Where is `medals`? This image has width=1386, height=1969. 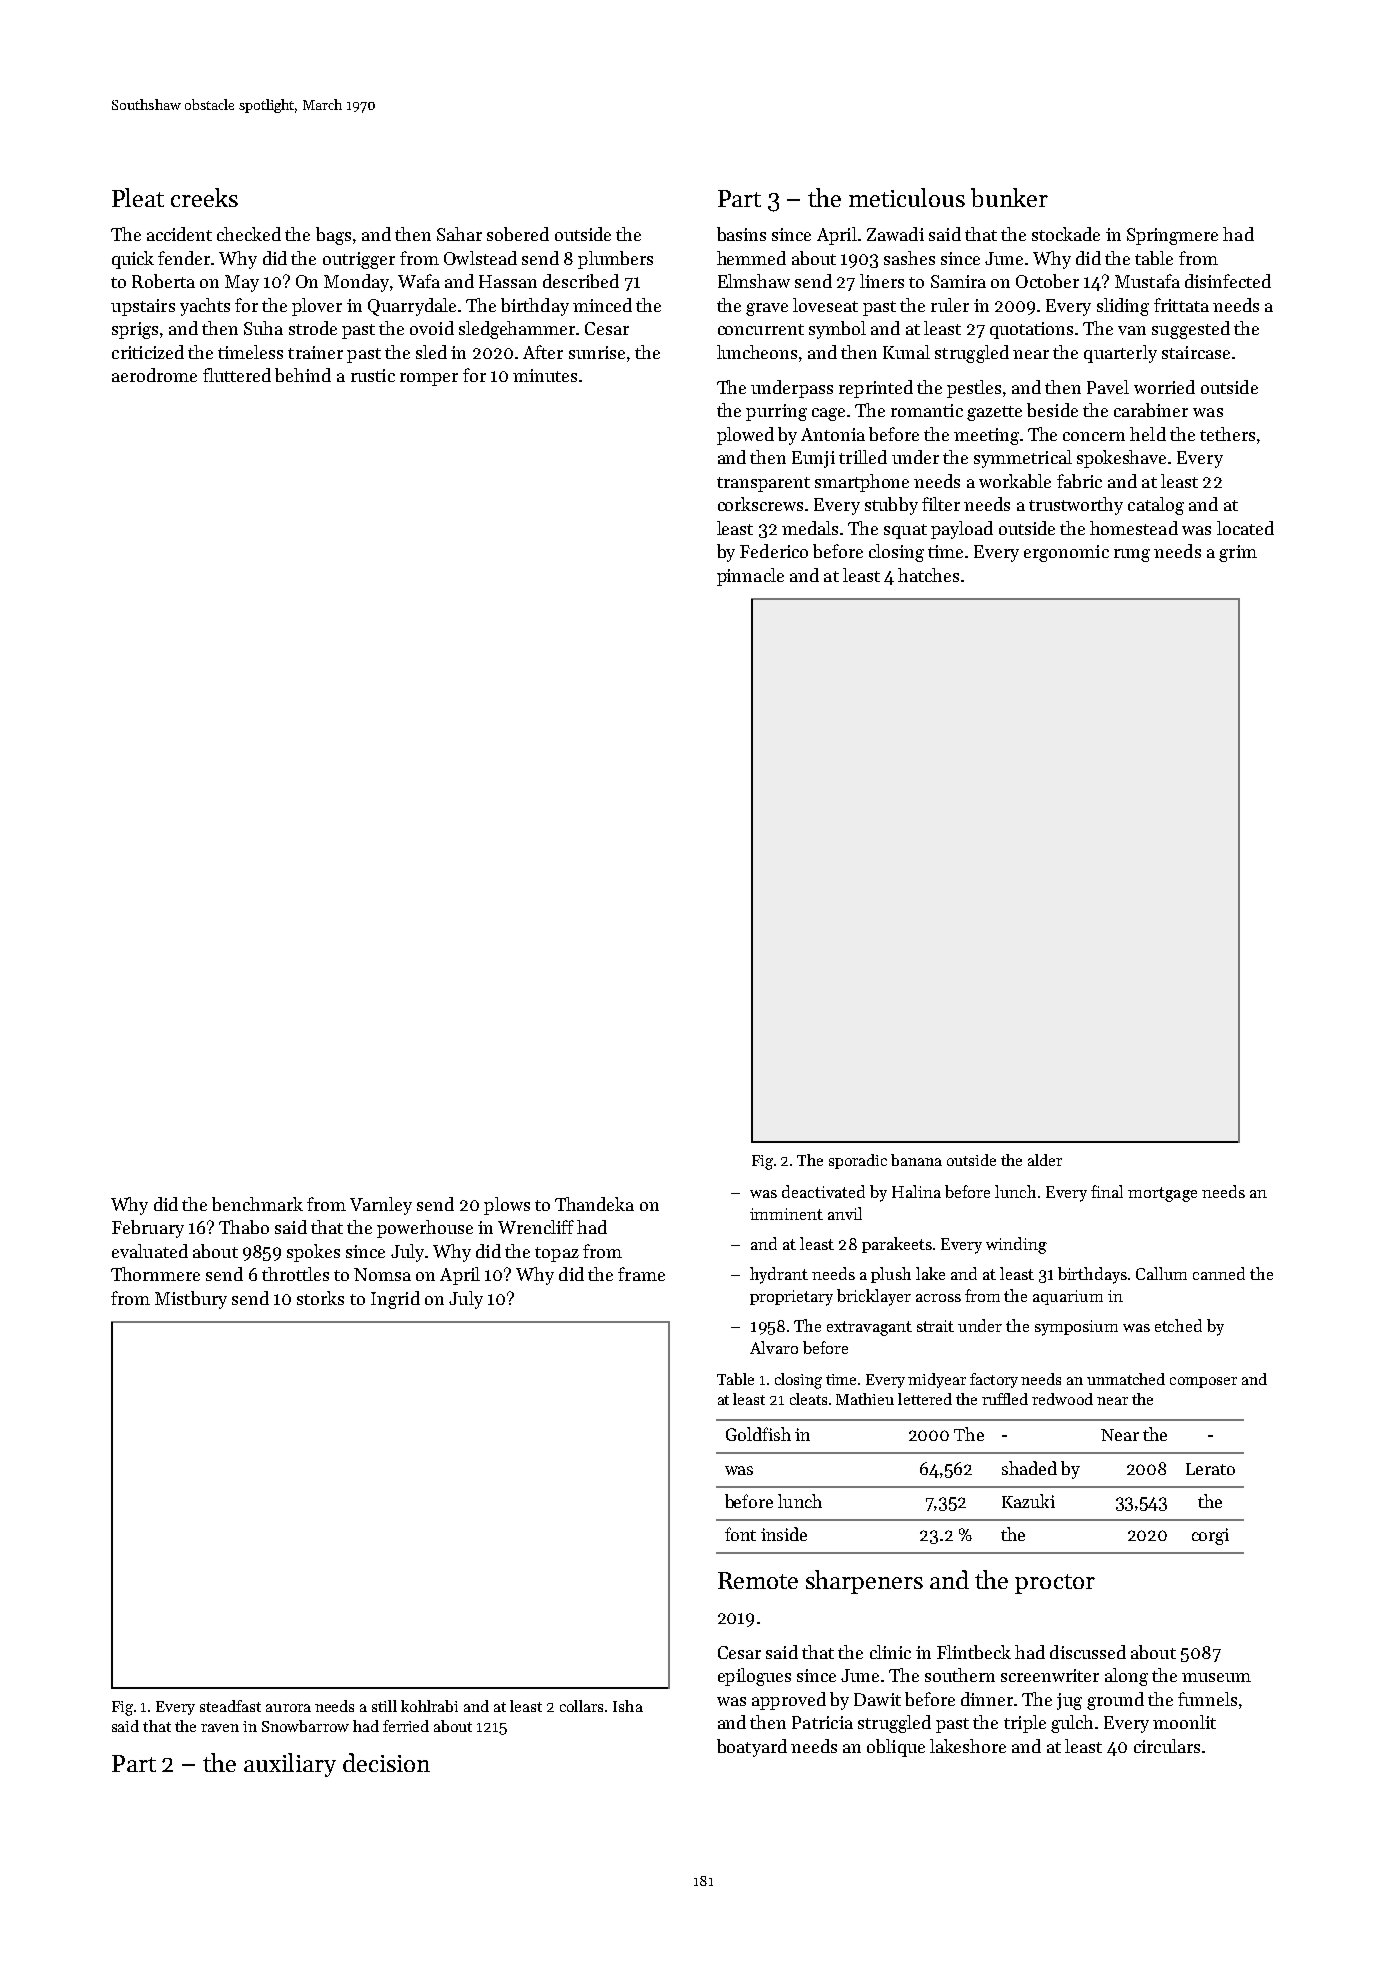
medals is located at coordinates (810, 528).
